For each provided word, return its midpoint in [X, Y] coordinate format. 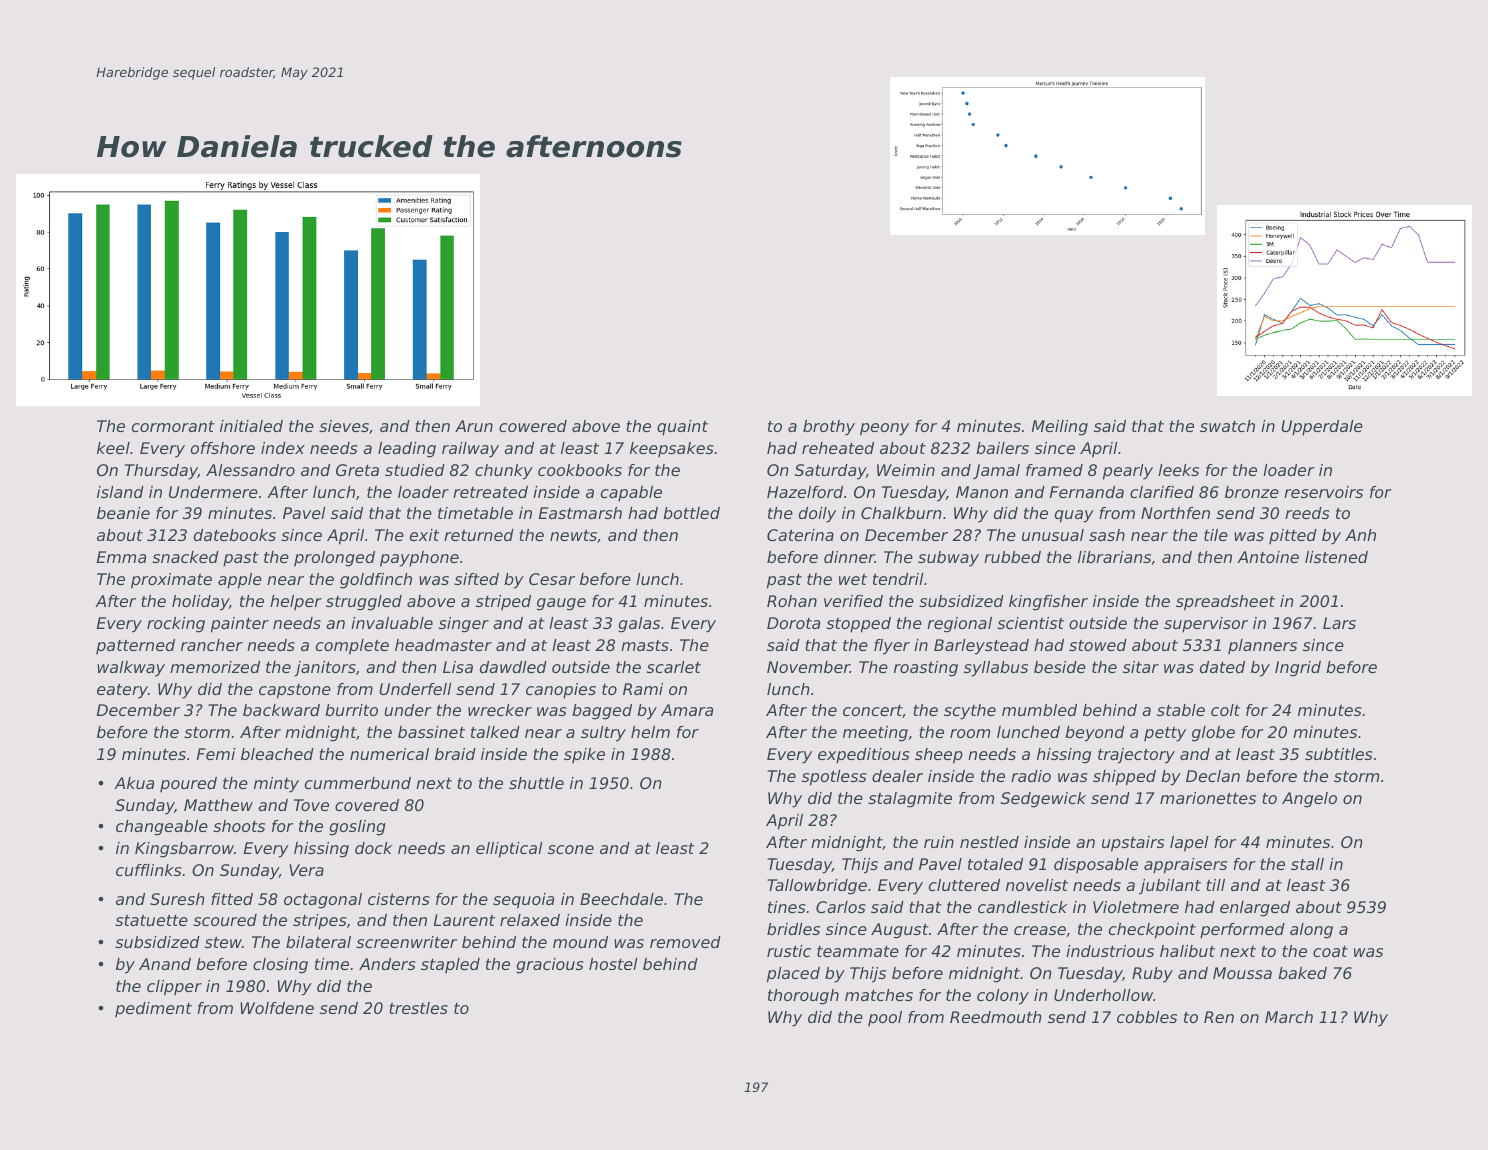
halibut [1187, 951]
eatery [122, 691]
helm [650, 732]
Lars [1339, 623]
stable [1181, 710]
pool [885, 1019]
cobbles [1147, 1017]
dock [373, 848]
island [120, 492]
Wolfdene [277, 1008]
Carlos [841, 907]
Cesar [552, 579]
